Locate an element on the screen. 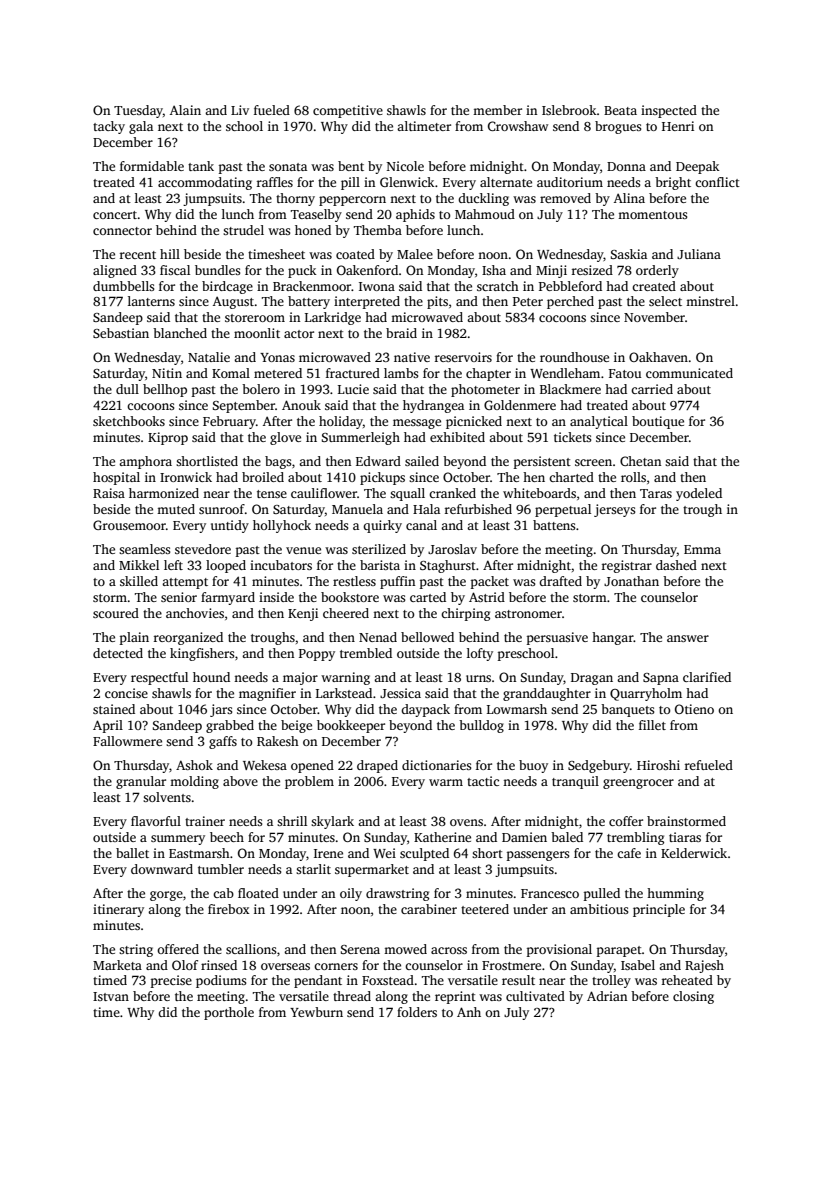 The height and width of the screenshot is (1184, 835). whiteboards is located at coordinates (539, 493).
